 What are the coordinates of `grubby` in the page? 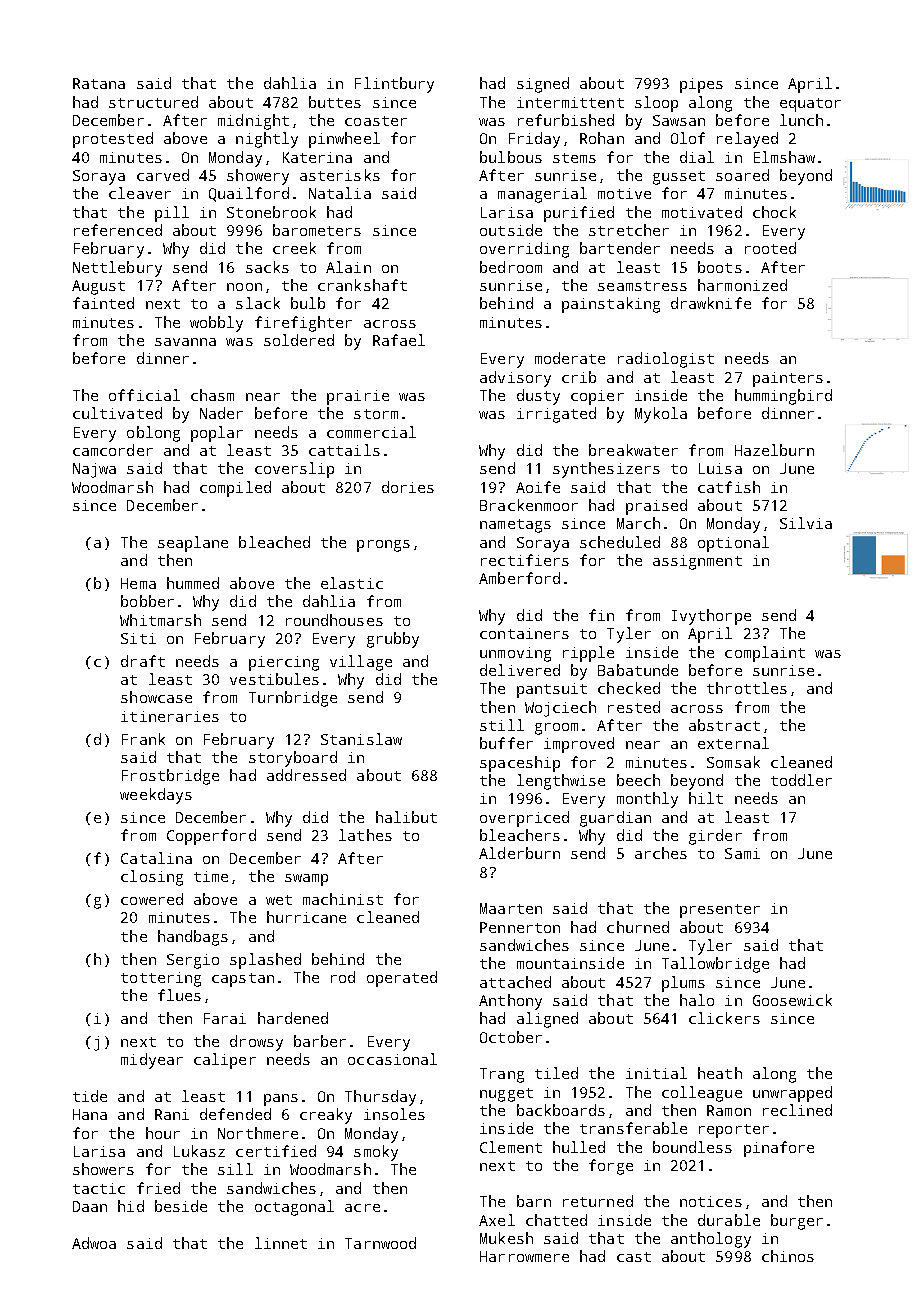 It's located at (393, 640).
